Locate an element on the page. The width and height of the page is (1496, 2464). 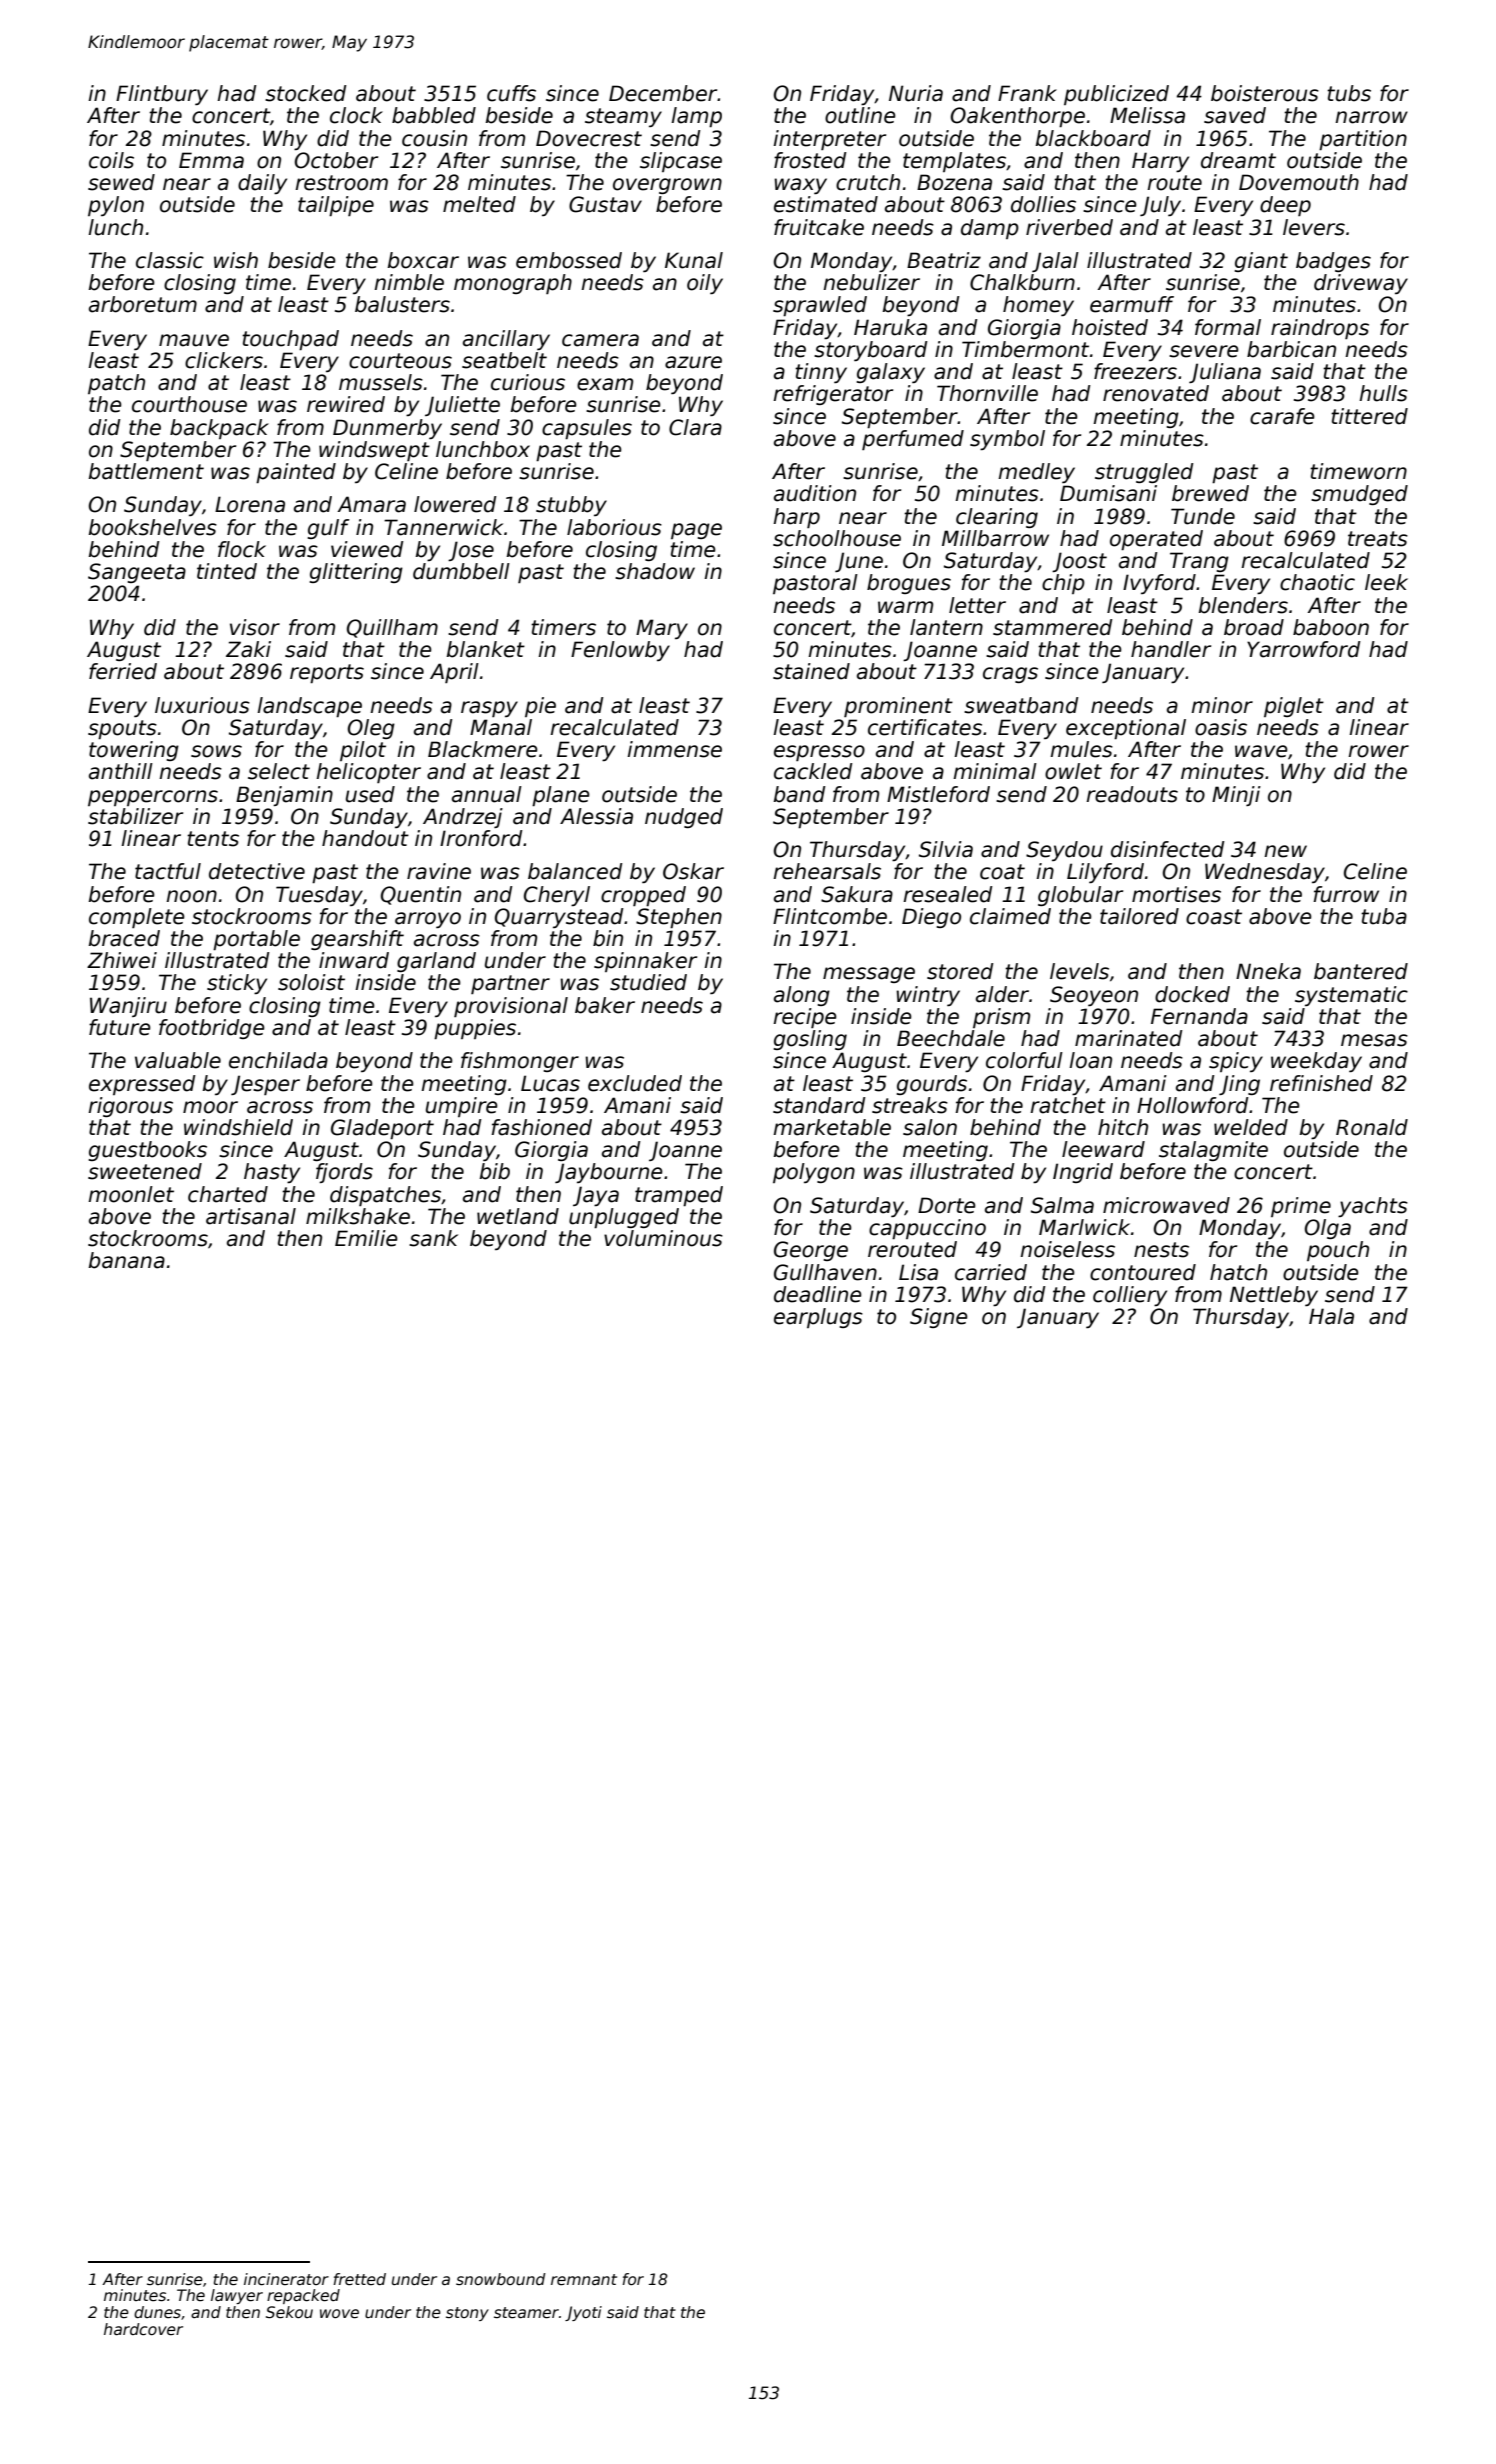
lamp is located at coordinates (696, 117).
